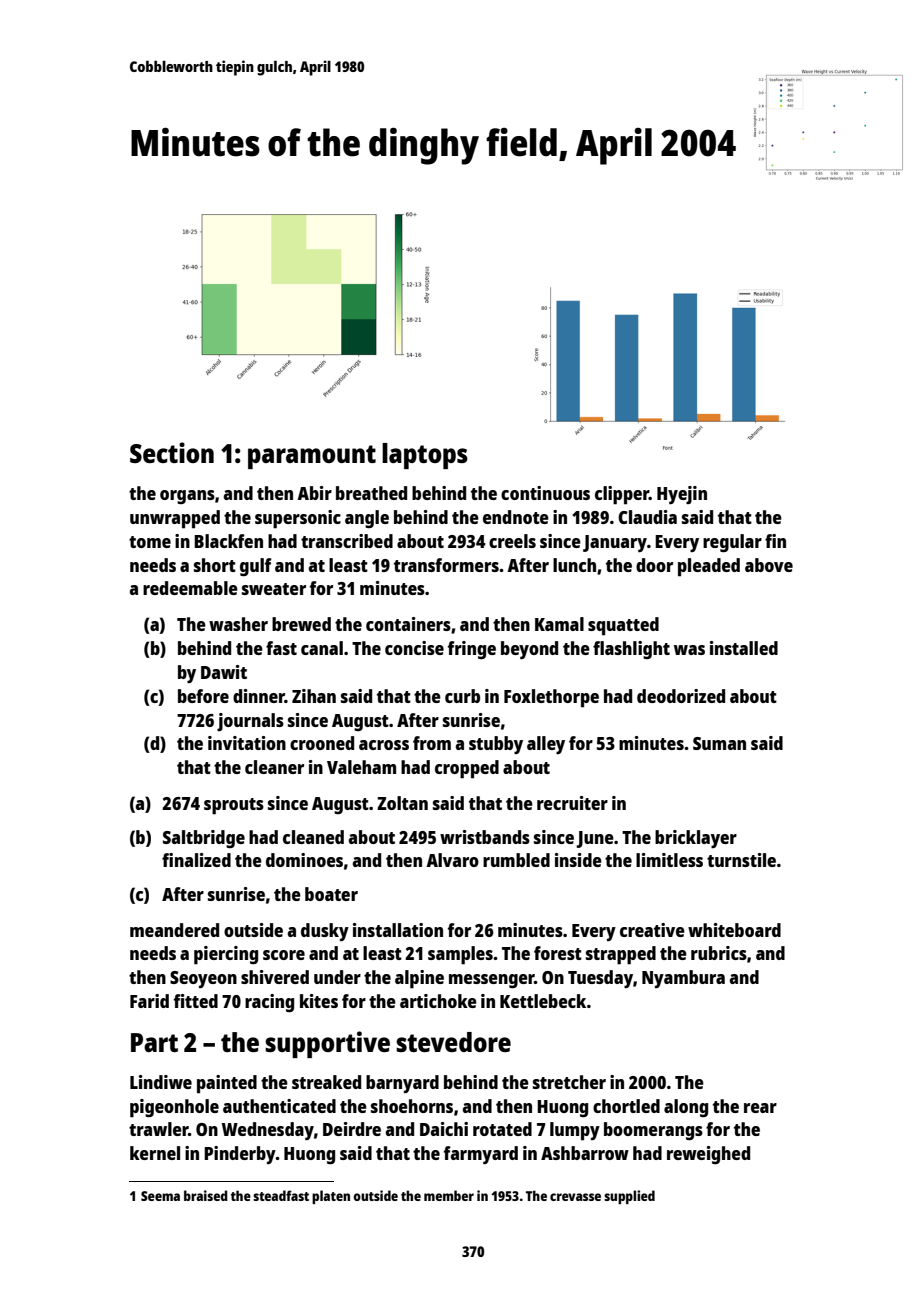  What do you see at coordinates (274, 589) in the document?
I see `sweater` at bounding box center [274, 589].
